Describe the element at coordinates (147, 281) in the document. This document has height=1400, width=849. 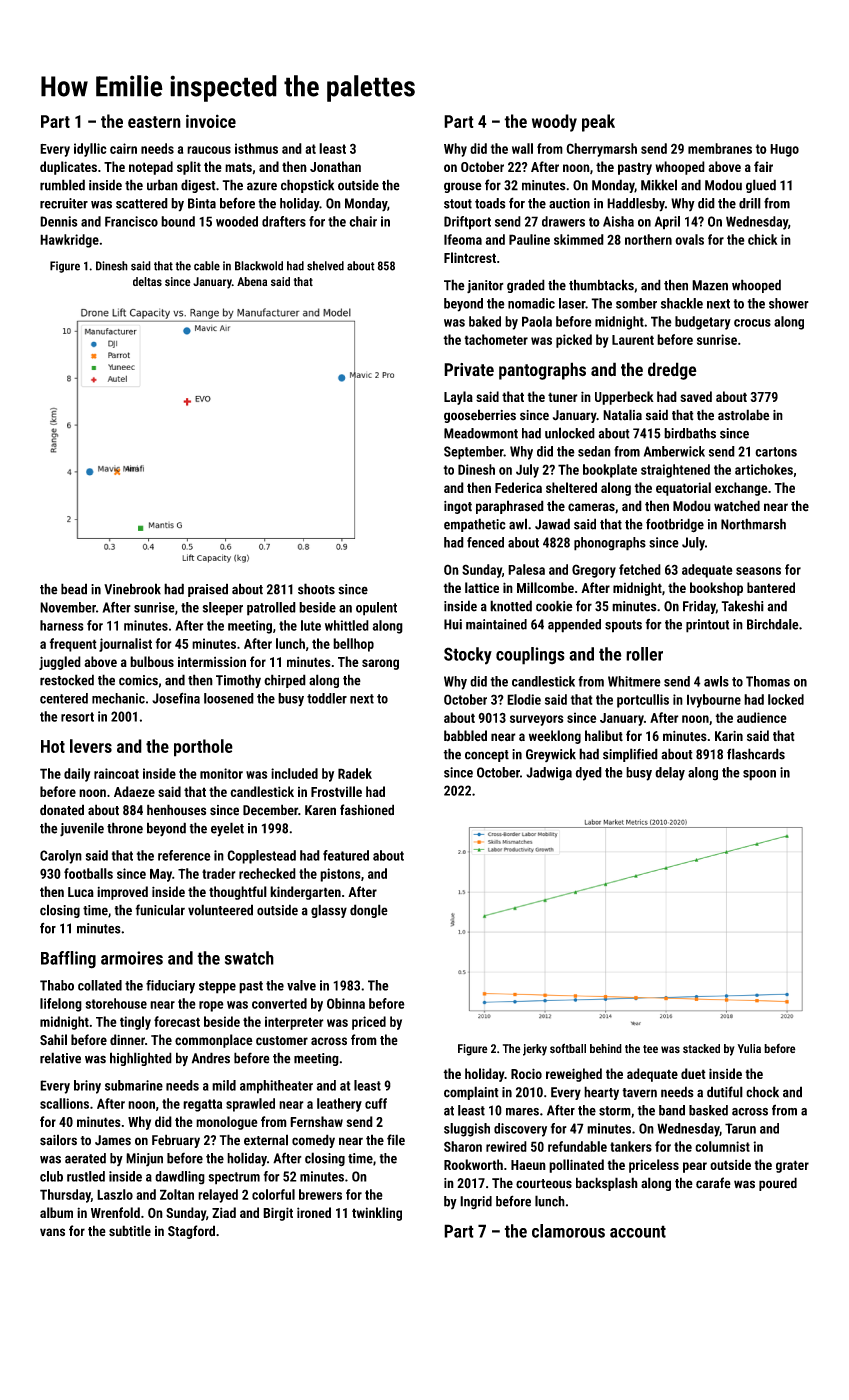
I see `deltas` at that location.
